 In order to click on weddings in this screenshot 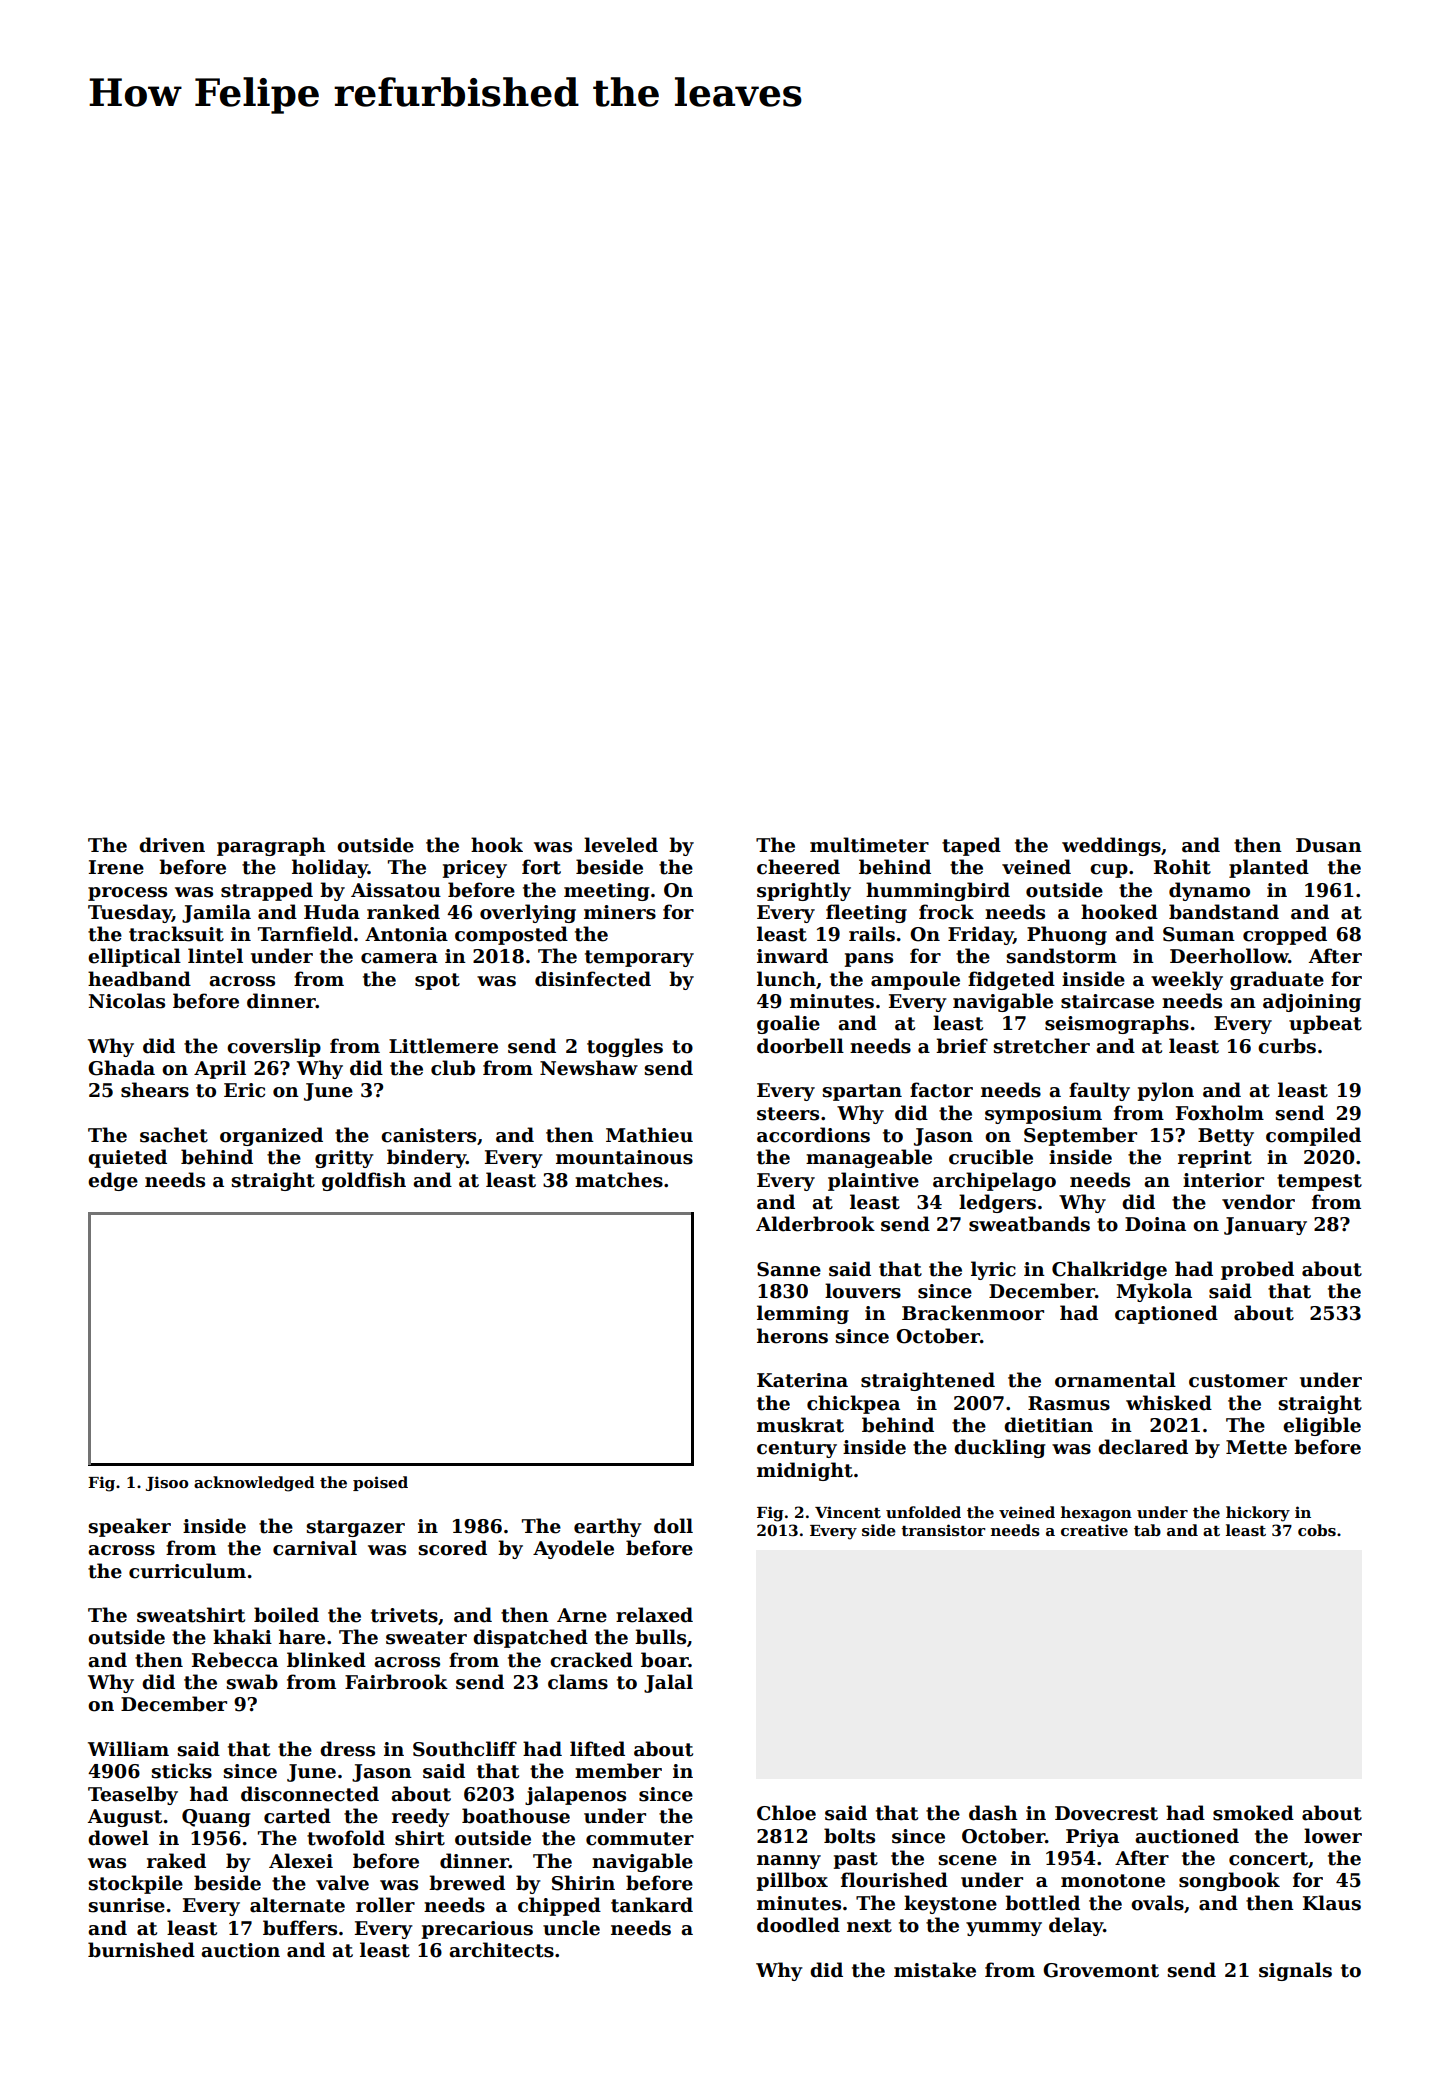, I will do `click(1111, 846)`.
